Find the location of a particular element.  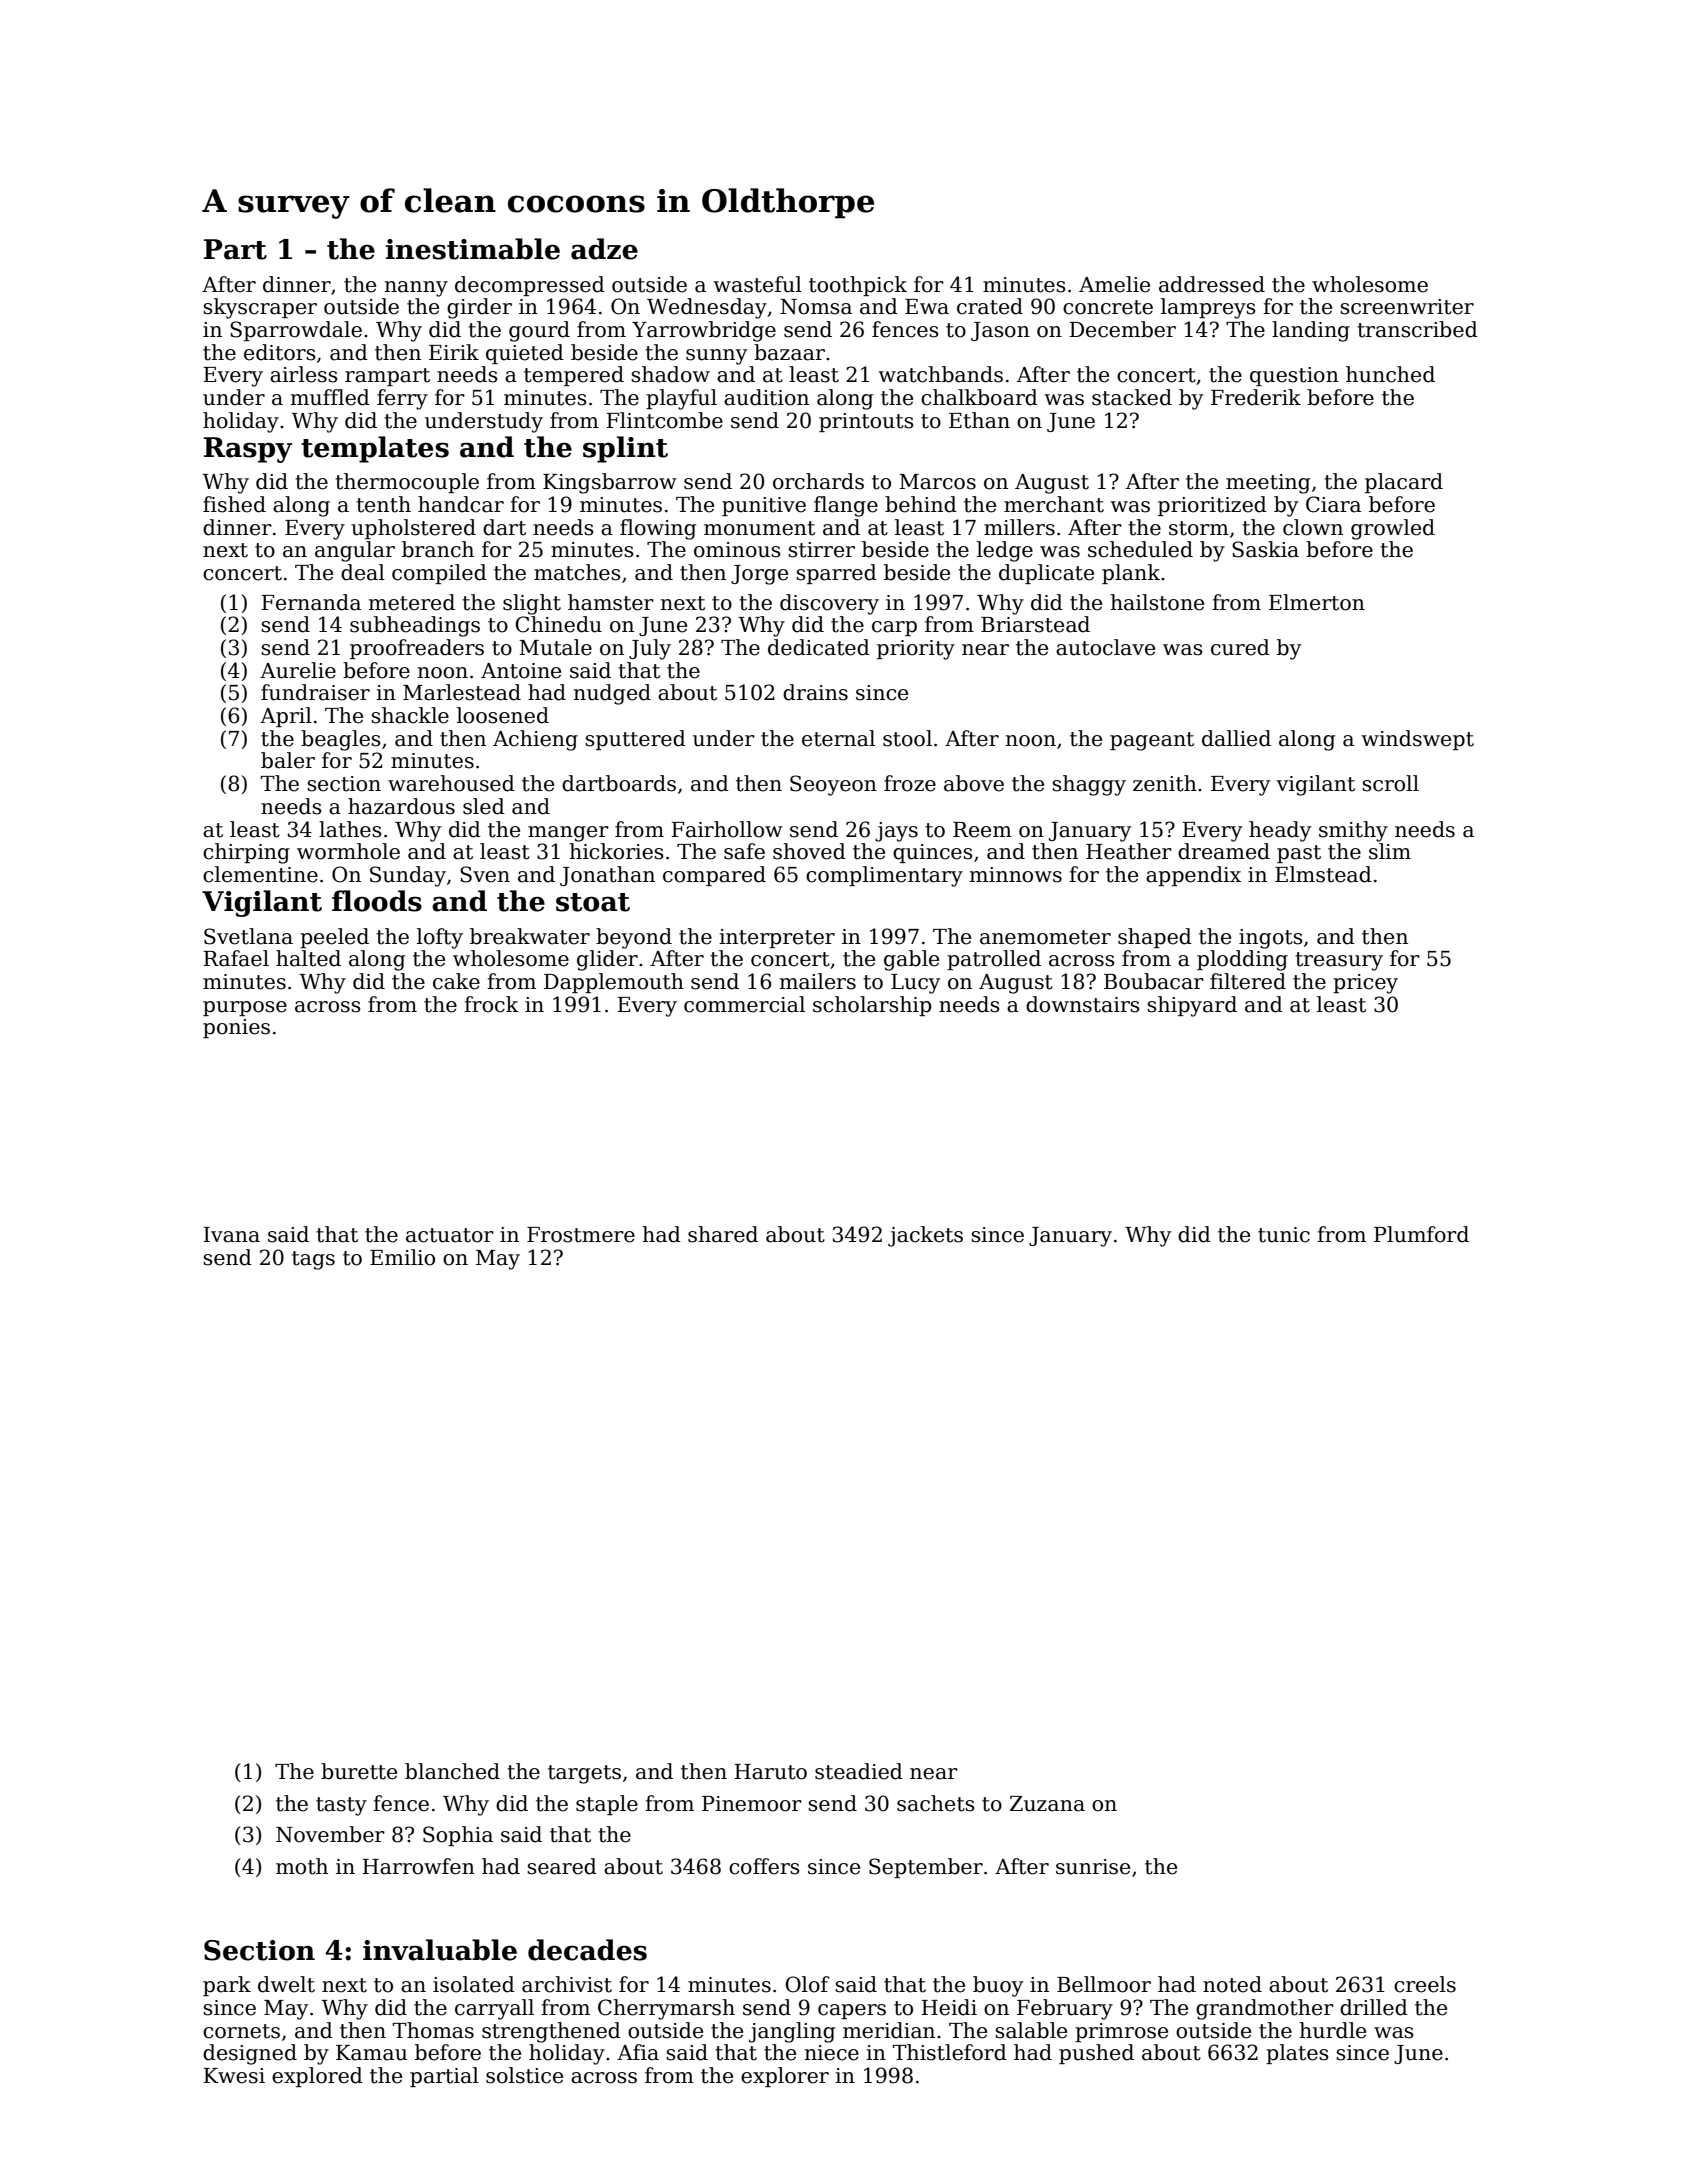

glider is located at coordinates (607, 960).
